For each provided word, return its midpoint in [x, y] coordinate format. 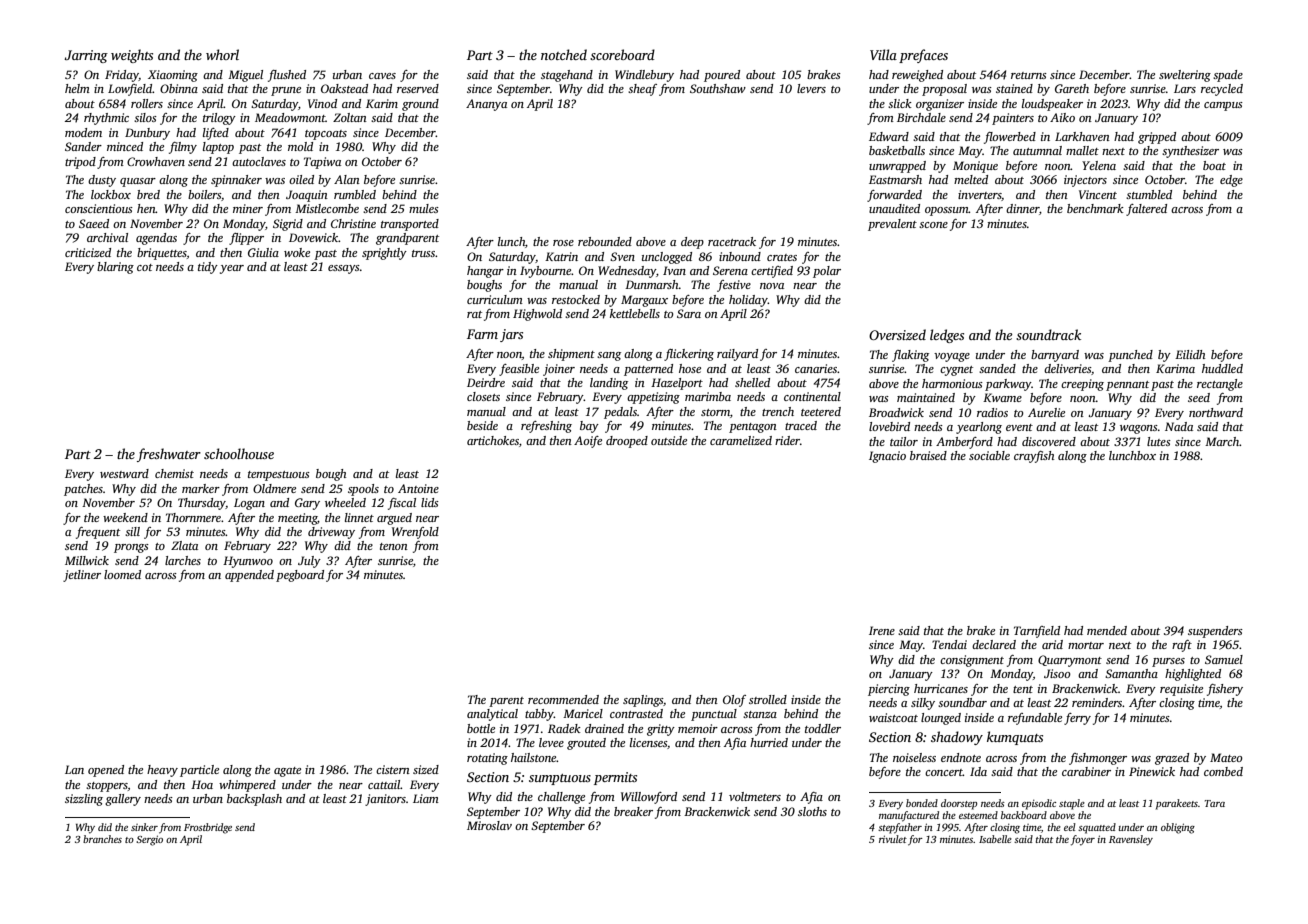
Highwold [537, 315]
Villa [883, 54]
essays [344, 269]
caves [382, 76]
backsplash [254, 800]
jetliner [82, 576]
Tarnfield [1037, 632]
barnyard [1055, 356]
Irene [882, 630]
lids [430, 502]
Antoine [418, 488]
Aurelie [1046, 412]
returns [1029, 75]
